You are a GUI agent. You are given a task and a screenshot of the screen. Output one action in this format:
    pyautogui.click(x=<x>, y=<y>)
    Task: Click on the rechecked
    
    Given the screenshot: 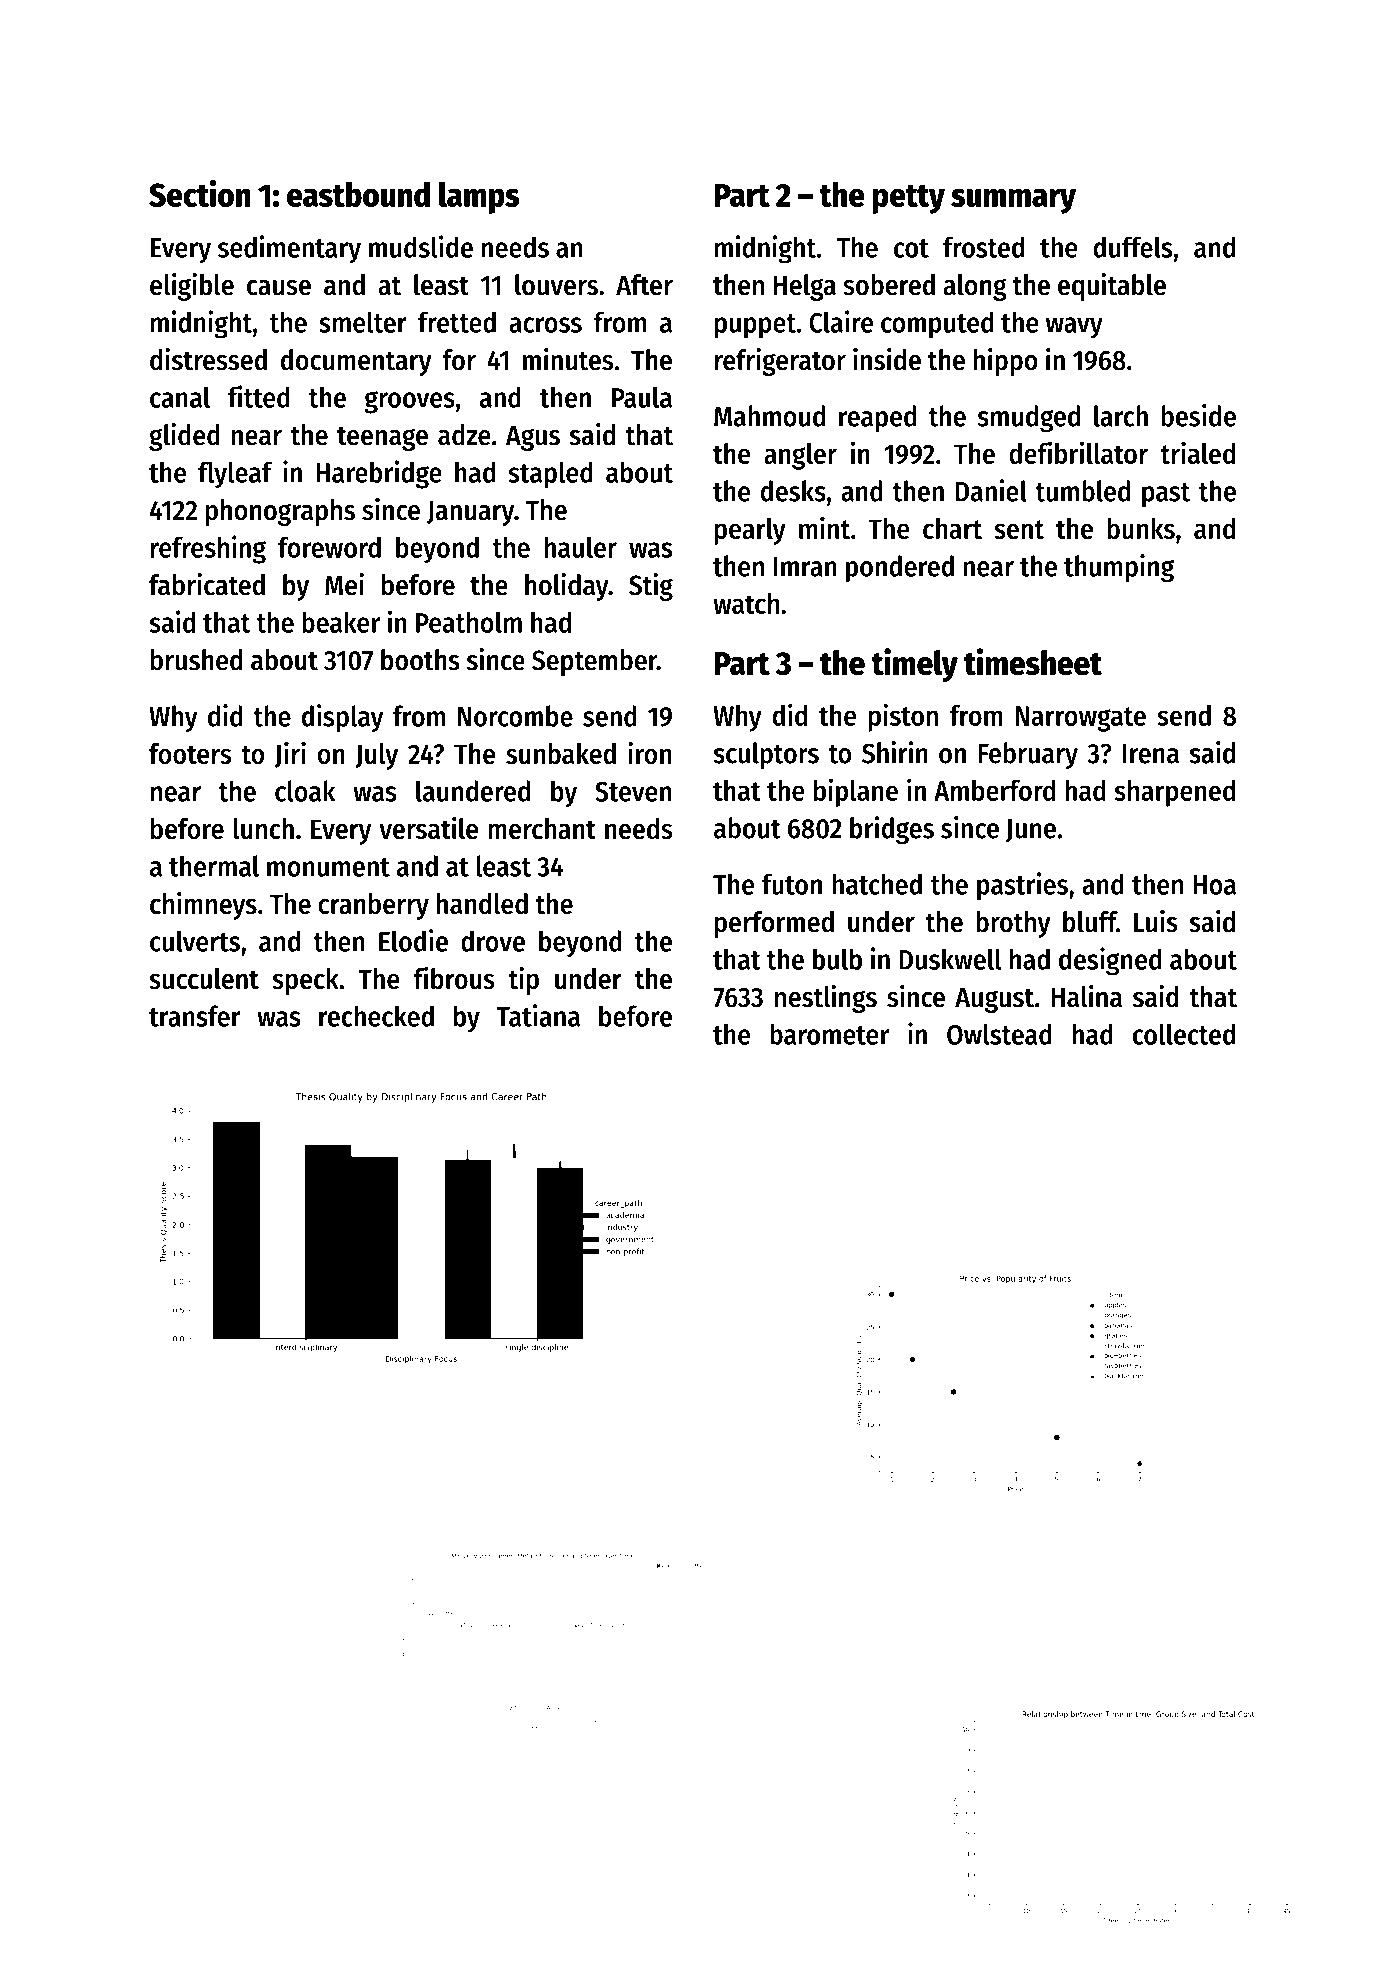 What is the action you would take?
    pyautogui.click(x=376, y=1016)
